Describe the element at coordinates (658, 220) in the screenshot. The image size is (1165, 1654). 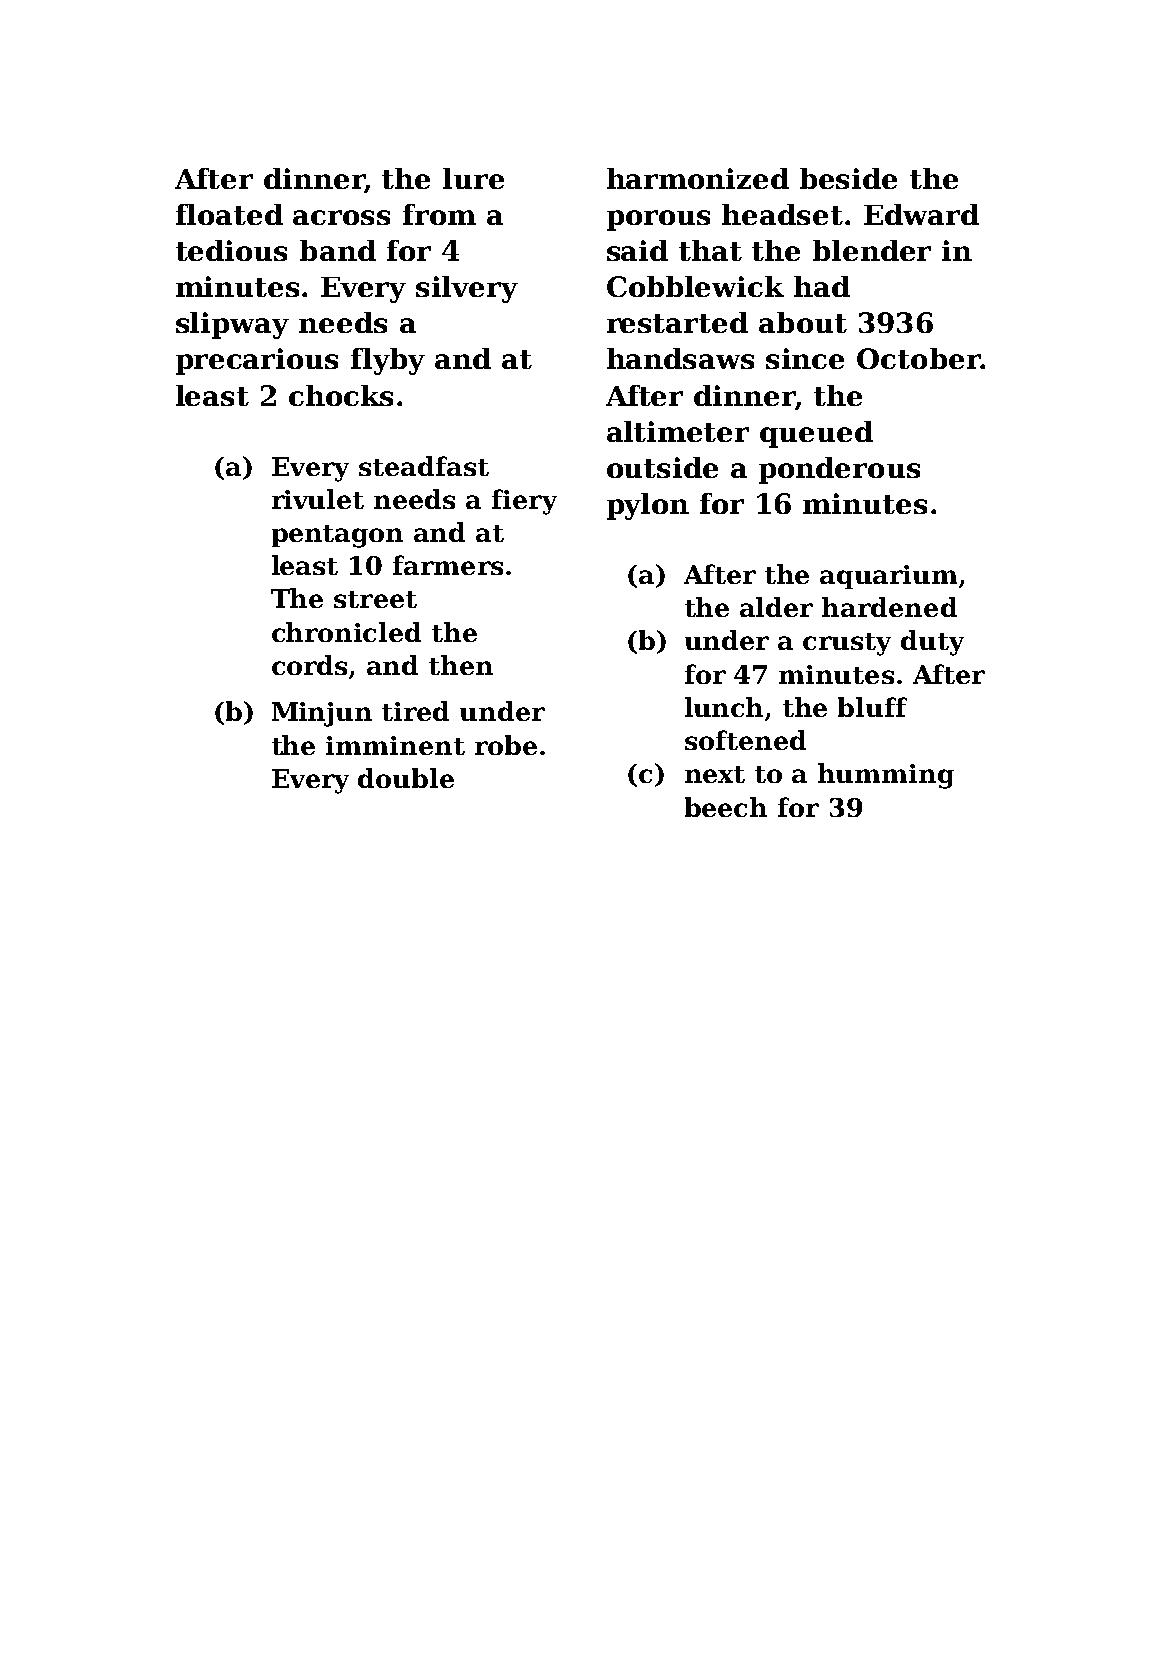
I see `porous` at that location.
